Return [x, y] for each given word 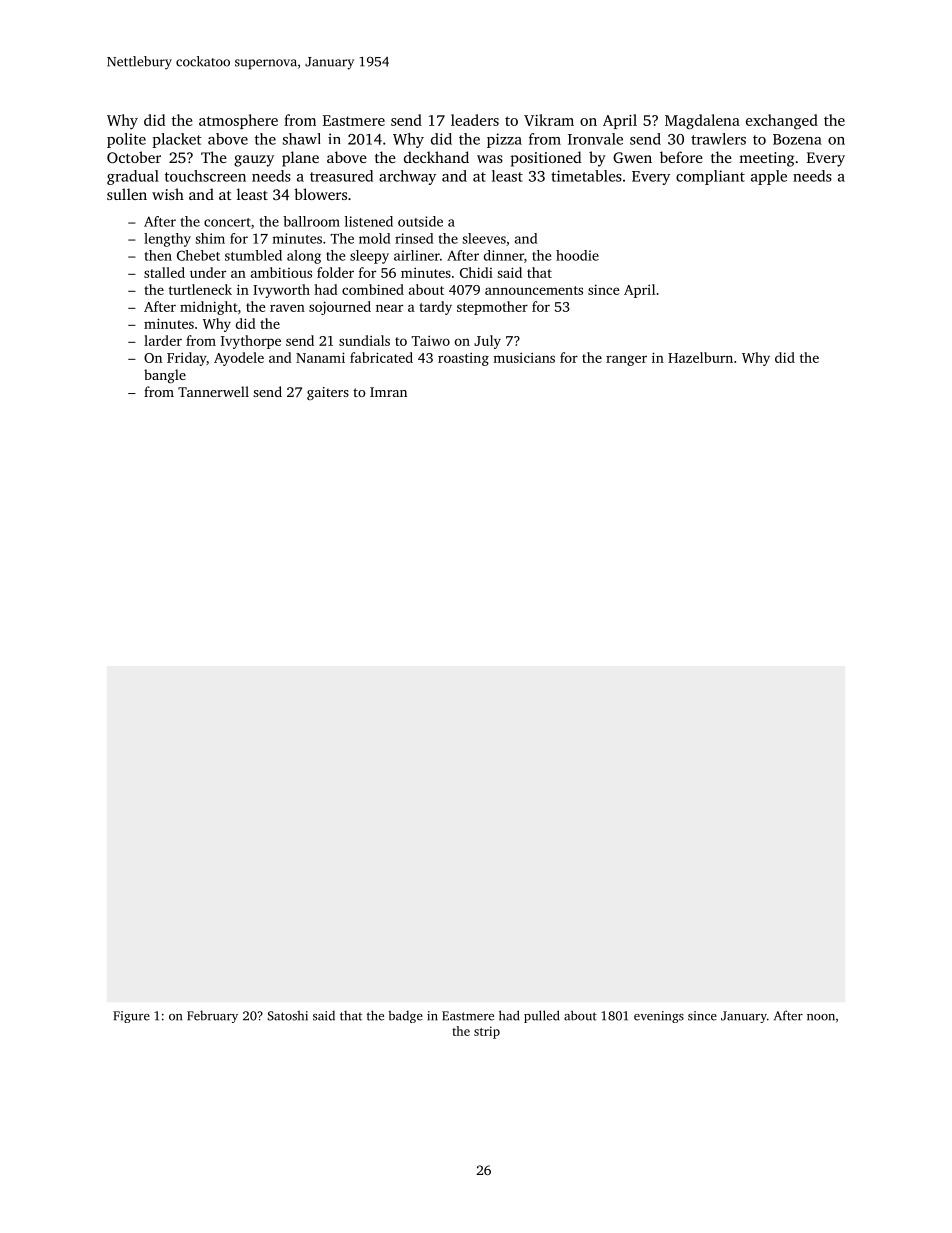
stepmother [492, 308]
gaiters [328, 393]
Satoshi [288, 1016]
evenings [659, 1017]
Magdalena [702, 122]
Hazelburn [700, 357]
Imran [388, 392]
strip [487, 1032]
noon [821, 1017]
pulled [541, 1016]
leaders [475, 120]
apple [769, 177]
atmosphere [238, 121]
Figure [131, 1017]
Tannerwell [213, 391]
